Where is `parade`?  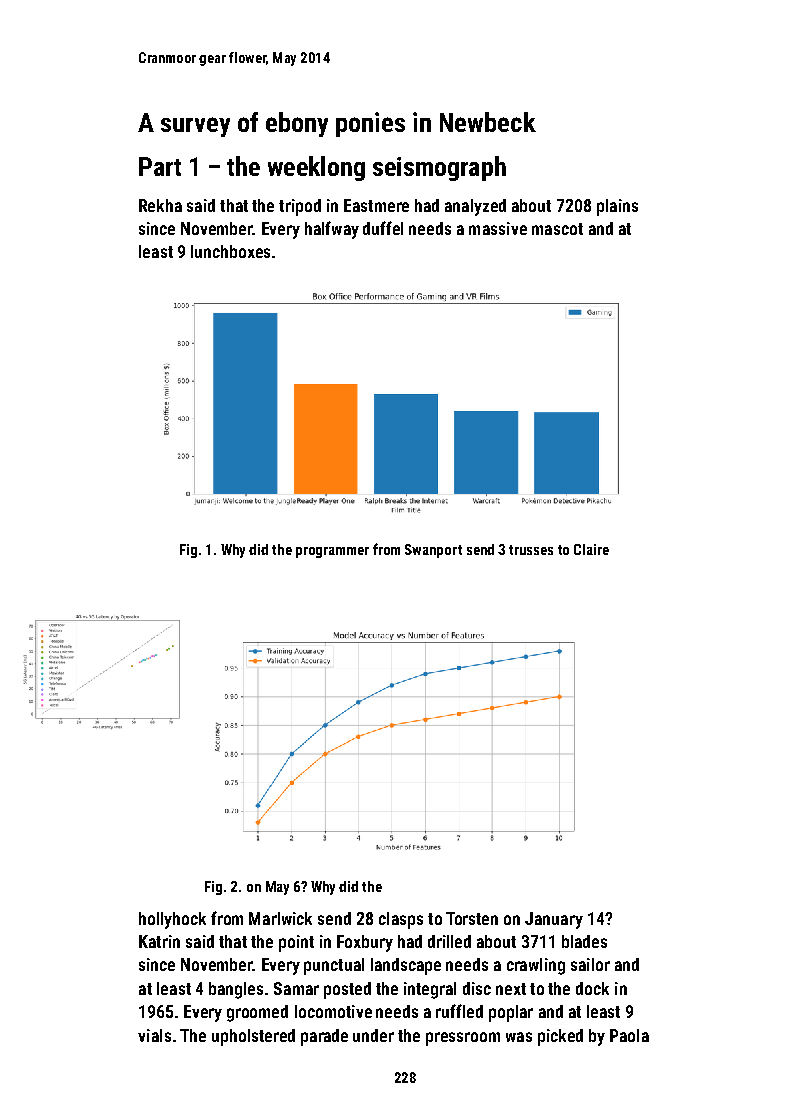
parade is located at coordinates (324, 1037).
